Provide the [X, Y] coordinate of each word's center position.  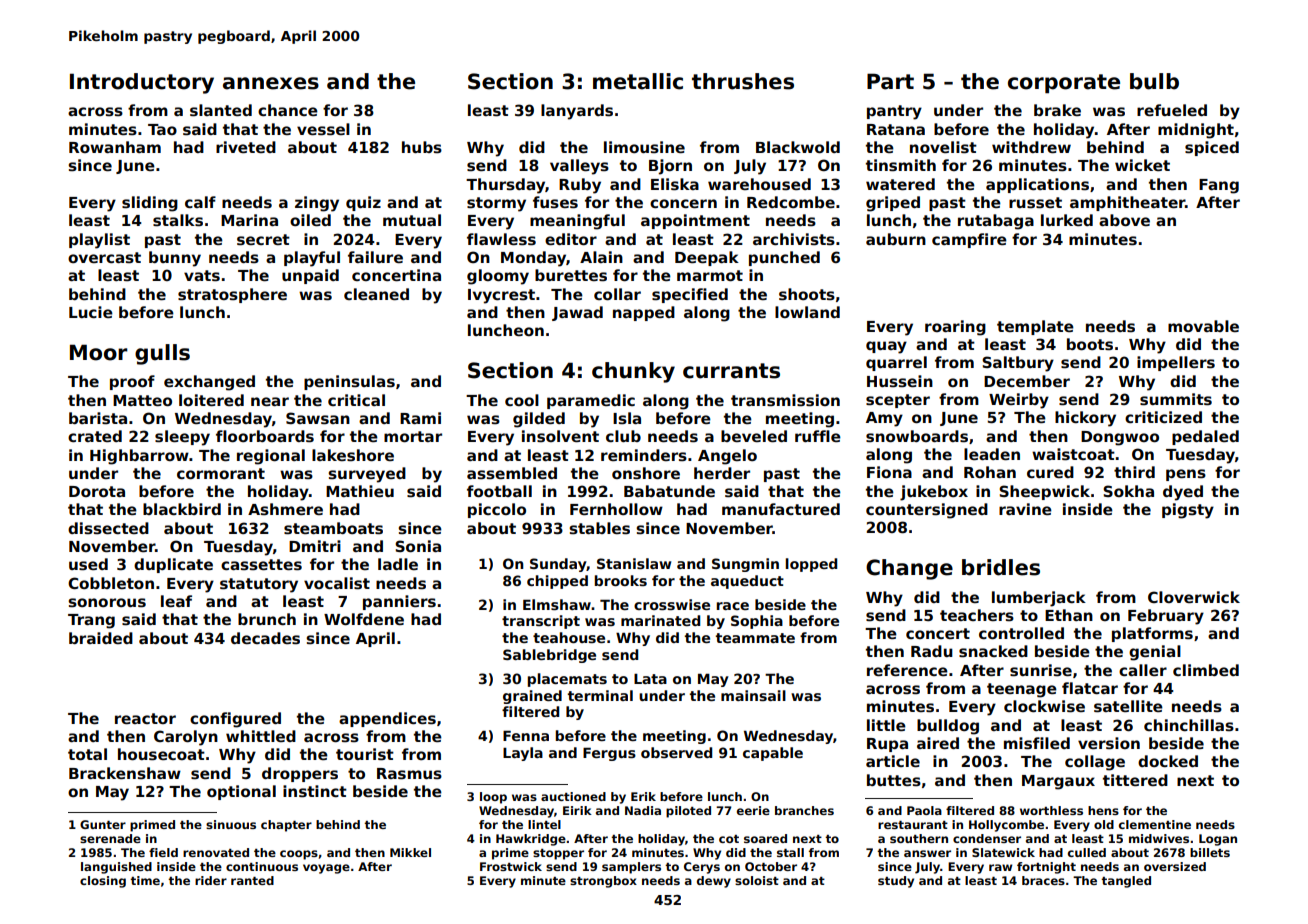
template [1035, 327]
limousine [644, 147]
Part [890, 81]
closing [103, 882]
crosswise [672, 604]
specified [690, 295]
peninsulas [349, 382]
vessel [323, 129]
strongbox [603, 882]
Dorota [97, 491]
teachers [977, 615]
